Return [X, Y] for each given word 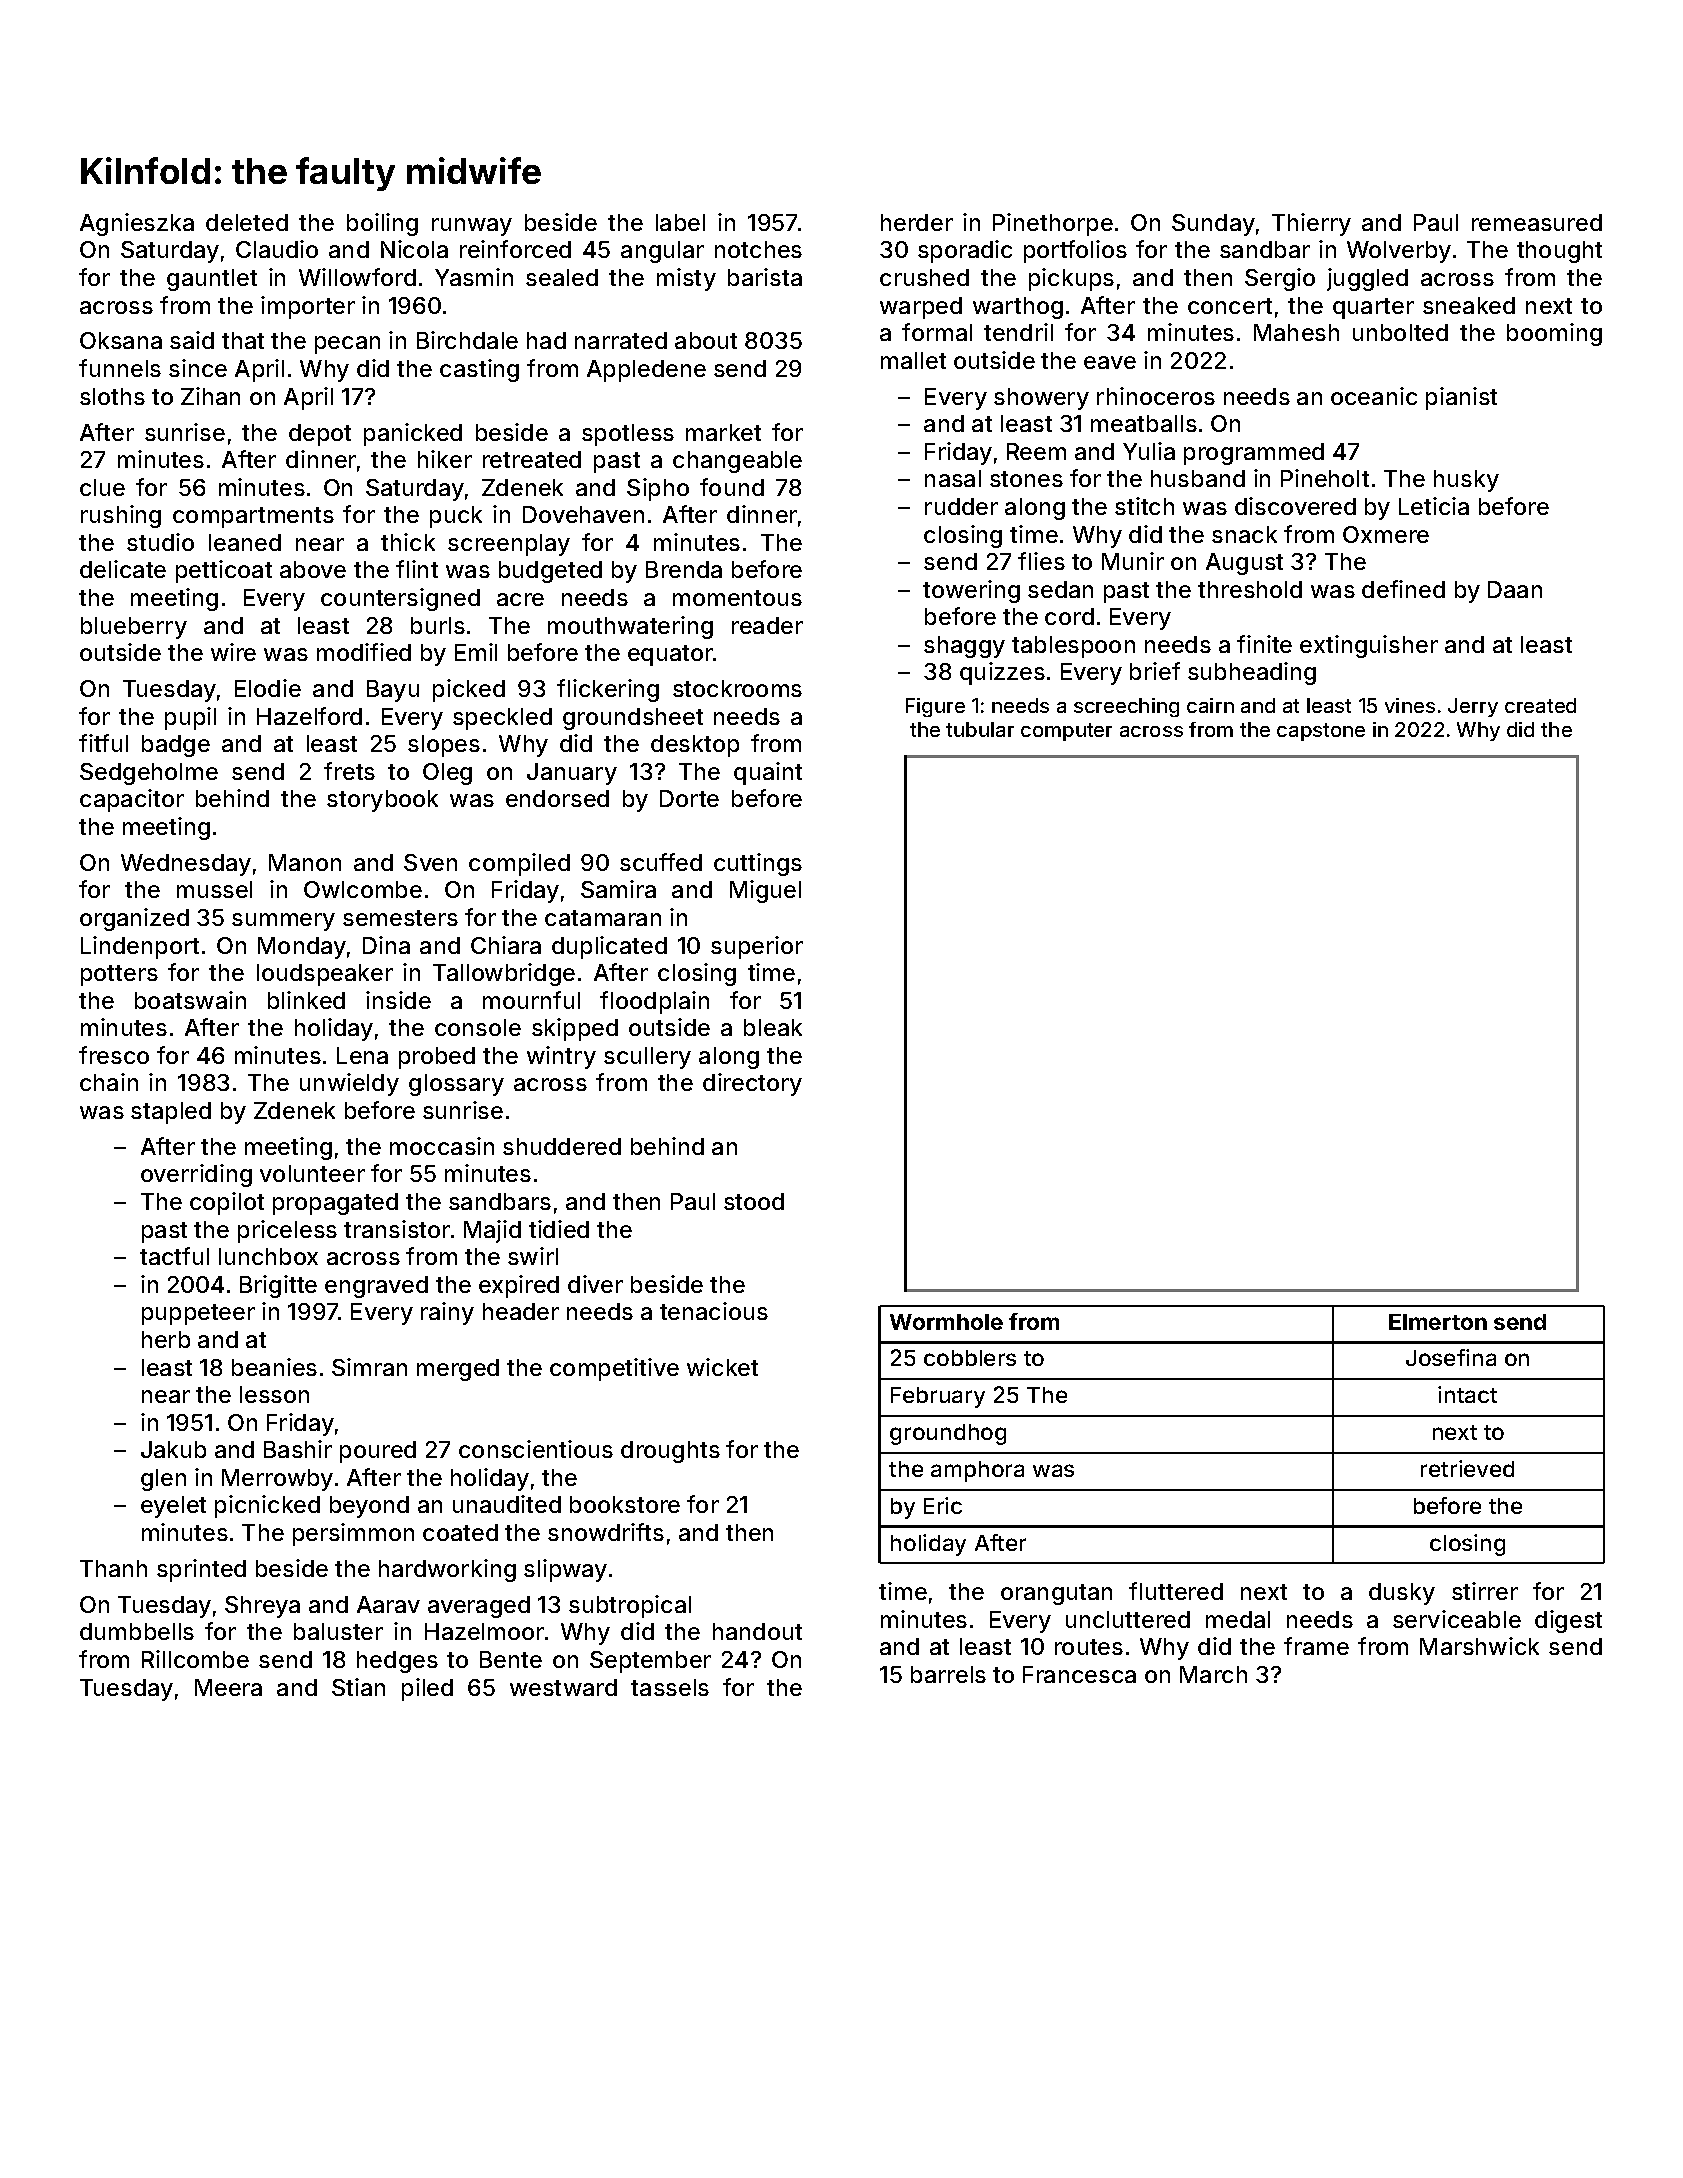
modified [364, 652]
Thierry [1311, 224]
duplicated [609, 947]
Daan [1515, 589]
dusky [1402, 1594]
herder [917, 222]
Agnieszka [137, 224]
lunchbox [268, 1256]
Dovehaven [583, 514]
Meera [228, 1687]
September [650, 1662]
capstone [1321, 732]
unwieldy [349, 1084]
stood [754, 1201]
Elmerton [1438, 1322]
